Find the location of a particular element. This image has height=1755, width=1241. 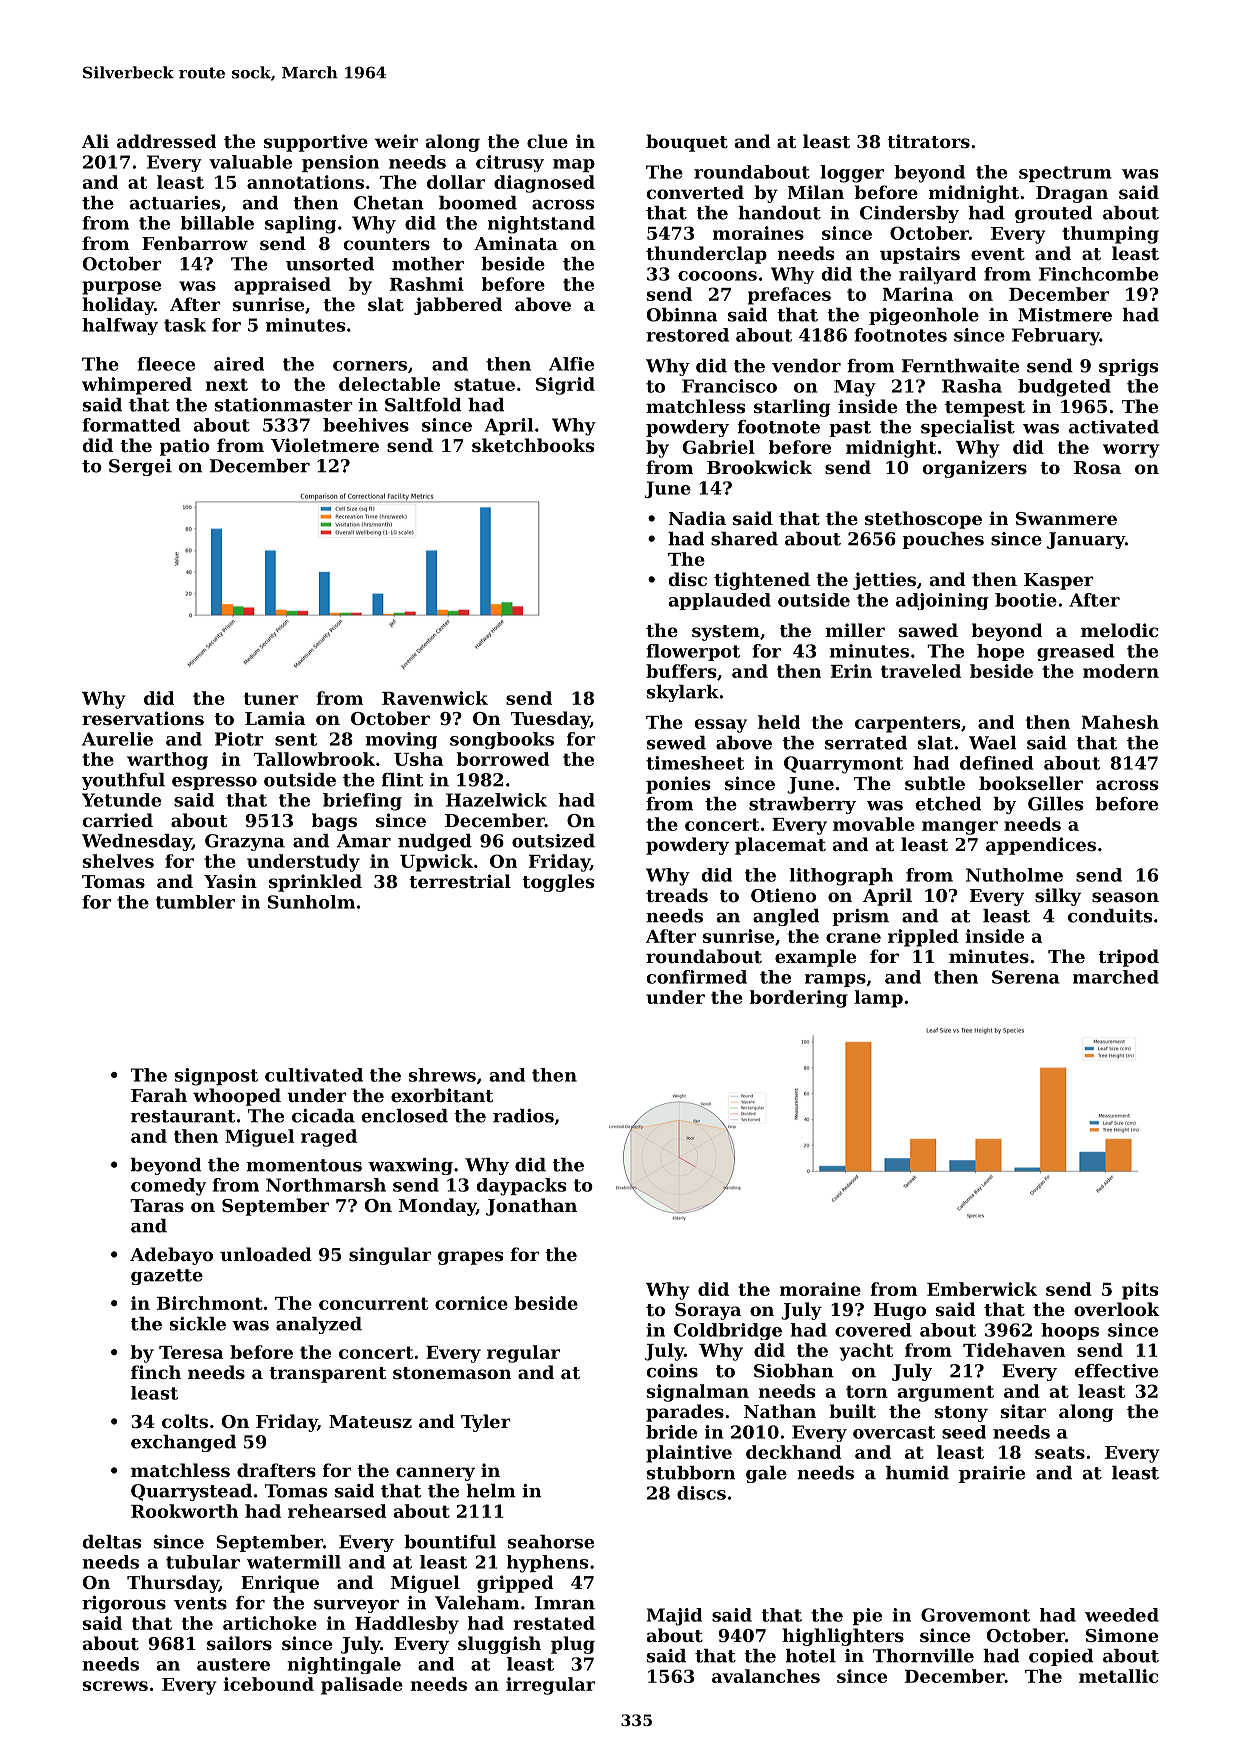

tripod is located at coordinates (1128, 958).
